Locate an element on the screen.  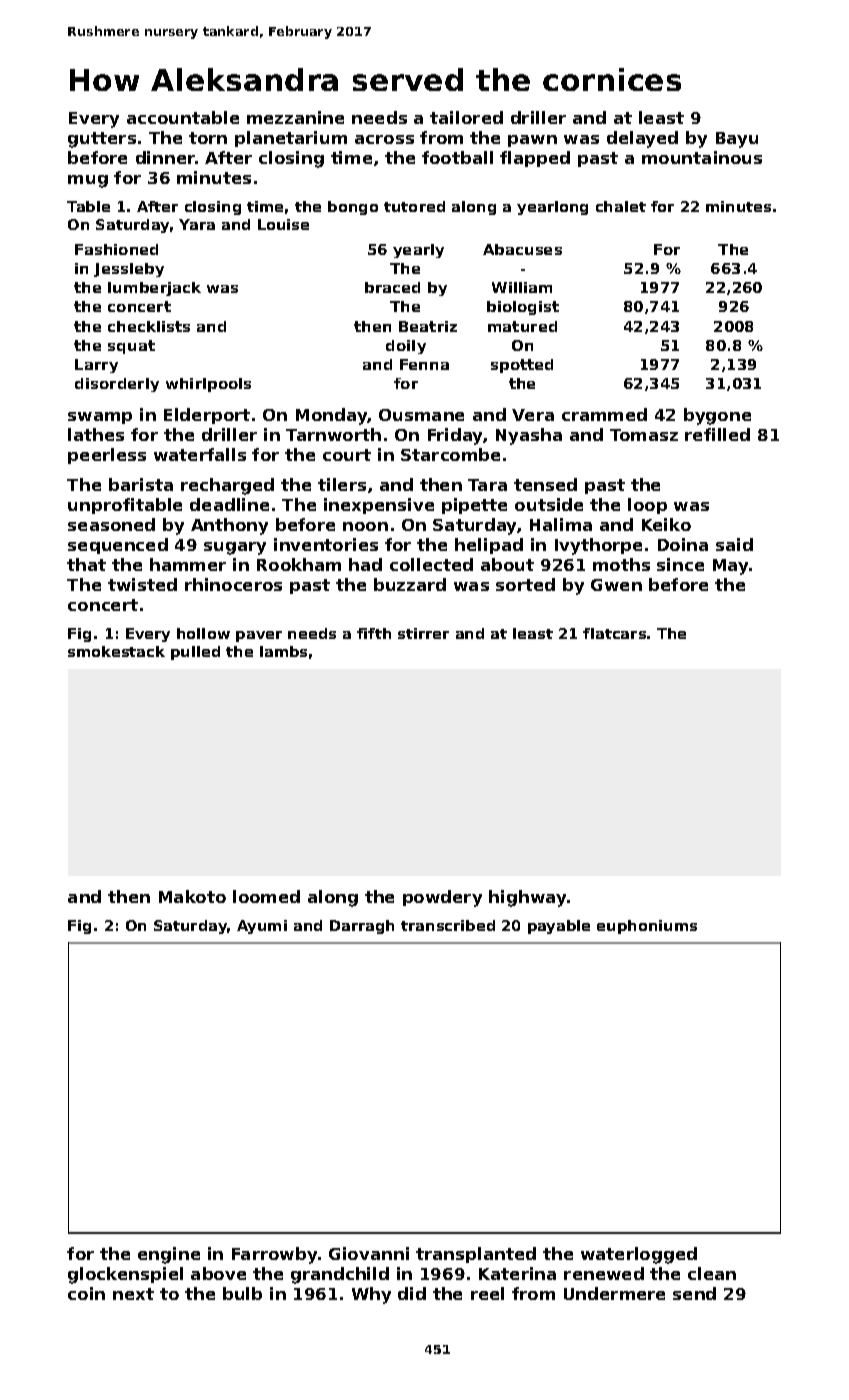
waterlogged is located at coordinates (639, 1255).
